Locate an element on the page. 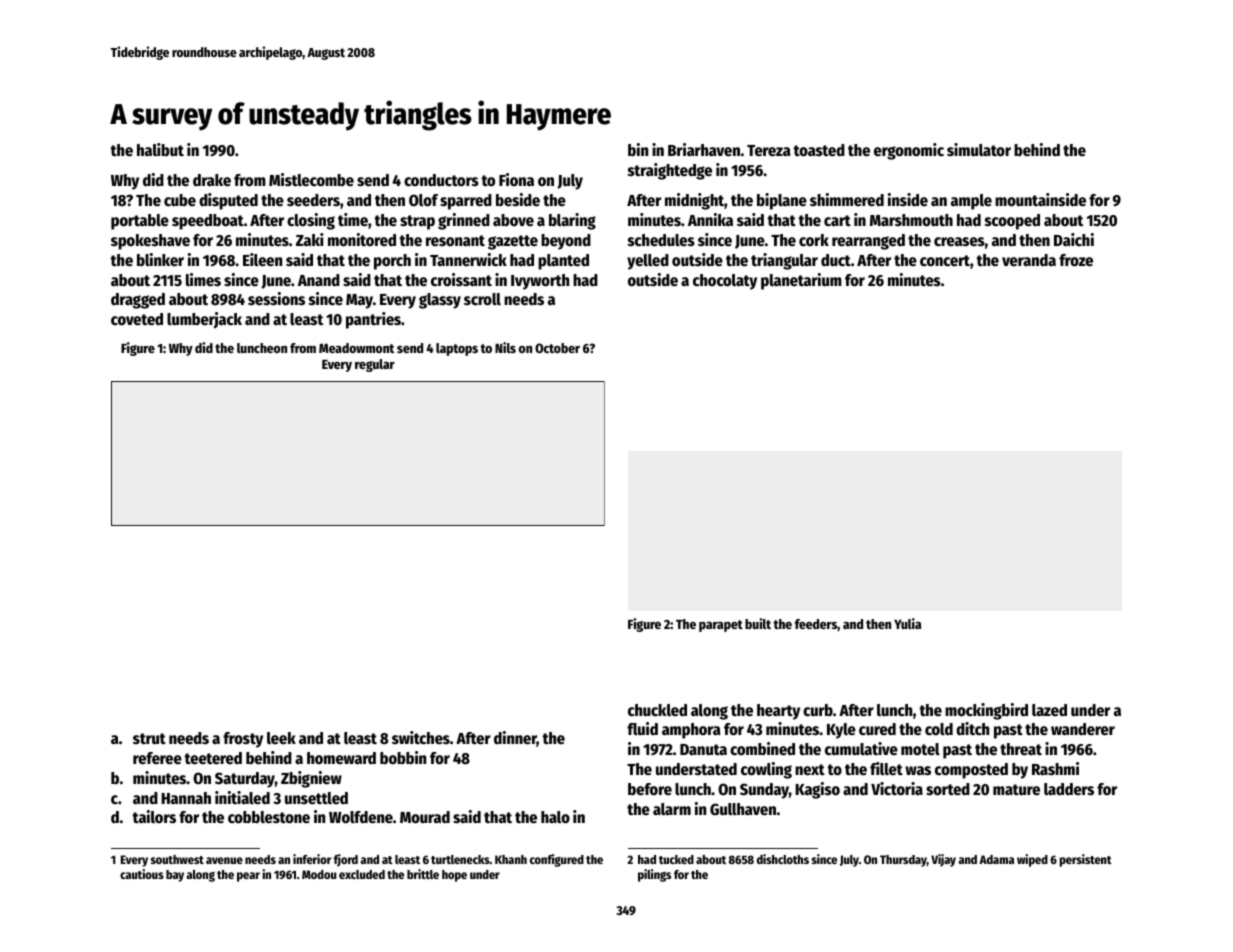 Image resolution: width=1233 pixels, height=952 pixels. parapet is located at coordinates (721, 626).
